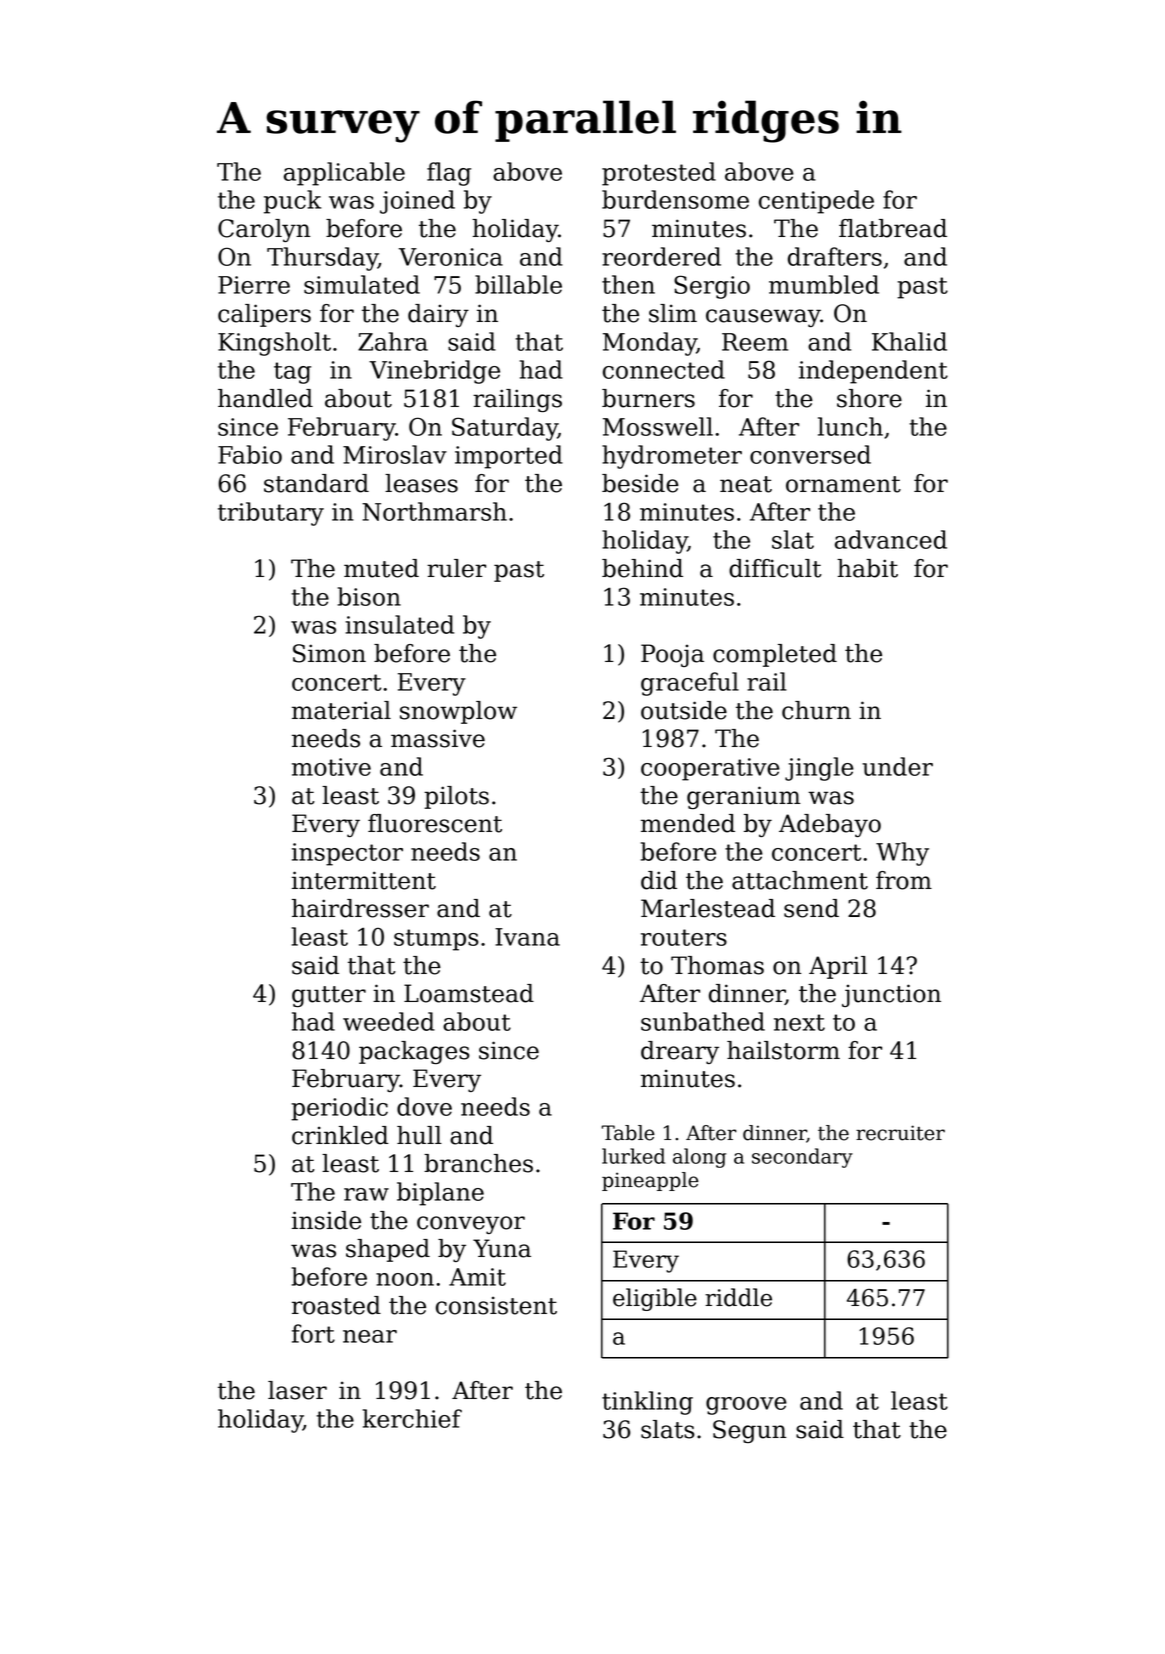 The height and width of the image is (1654, 1165). What do you see at coordinates (647, 1403) in the image?
I see `tinkling` at bounding box center [647, 1403].
